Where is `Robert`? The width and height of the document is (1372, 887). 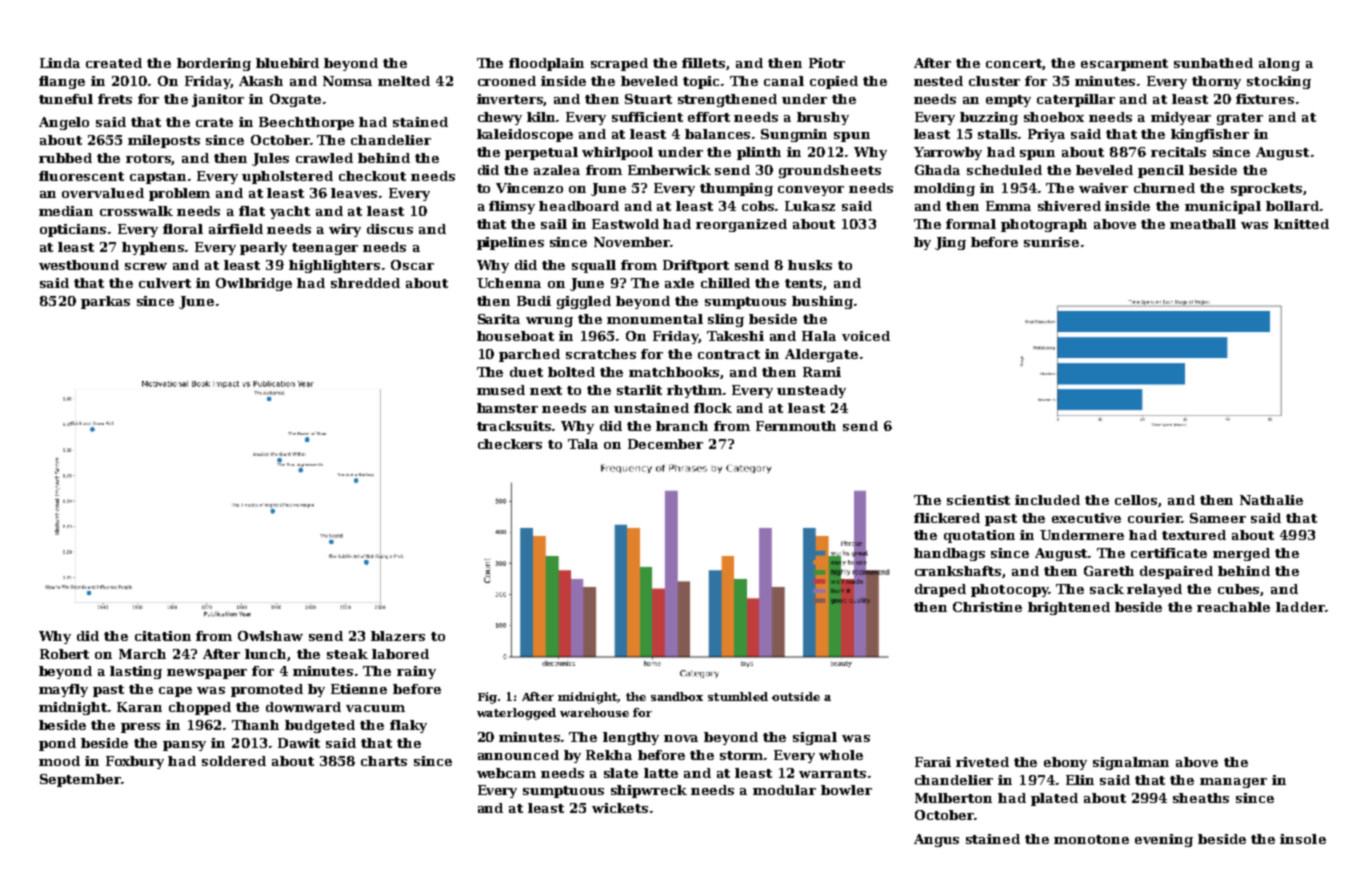 Robert is located at coordinates (64, 654).
